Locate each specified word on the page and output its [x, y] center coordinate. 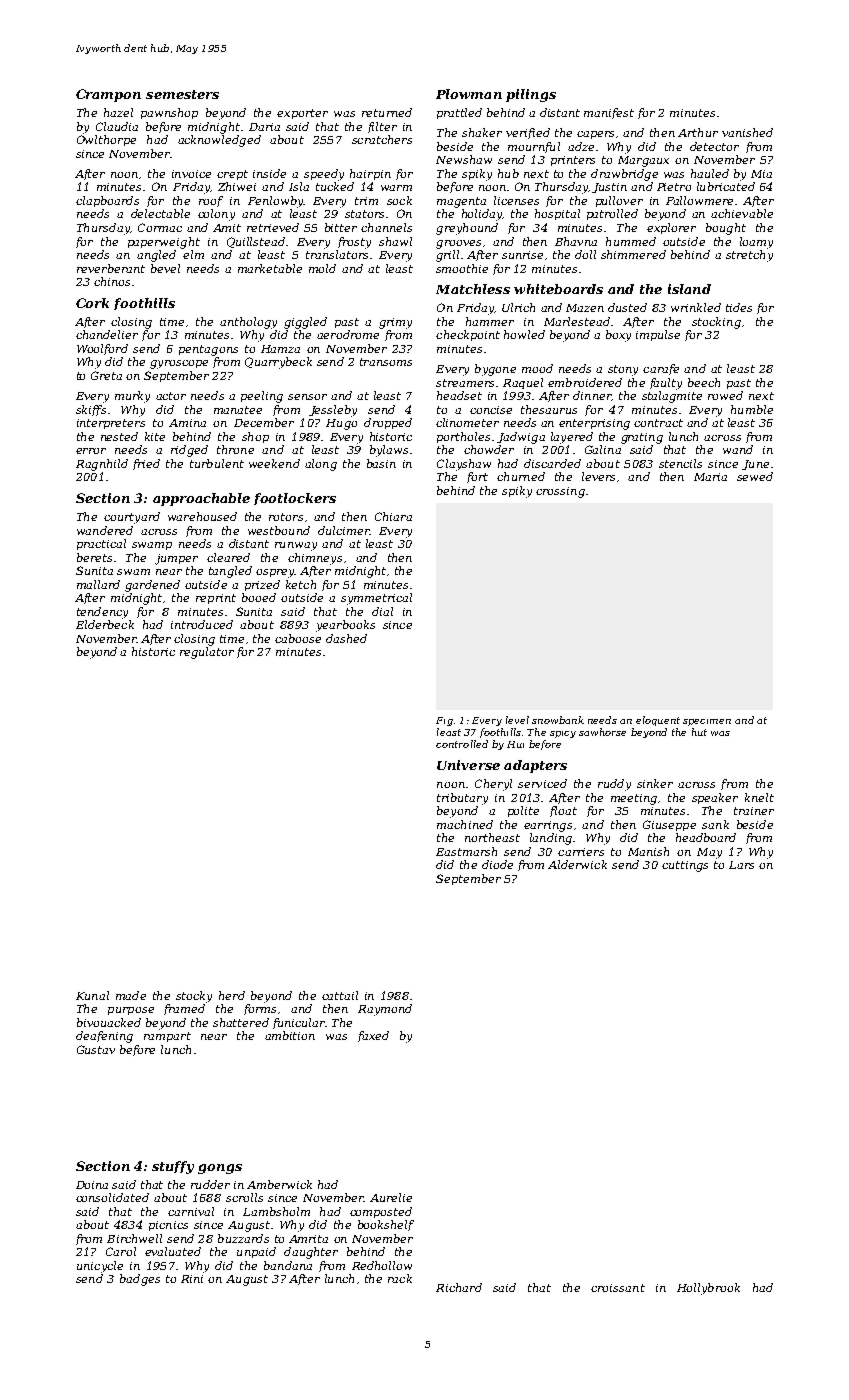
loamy [756, 243]
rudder [210, 1184]
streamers [465, 383]
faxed [373, 1036]
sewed [755, 476]
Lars [741, 865]
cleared [228, 557]
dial [382, 611]
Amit [227, 228]
